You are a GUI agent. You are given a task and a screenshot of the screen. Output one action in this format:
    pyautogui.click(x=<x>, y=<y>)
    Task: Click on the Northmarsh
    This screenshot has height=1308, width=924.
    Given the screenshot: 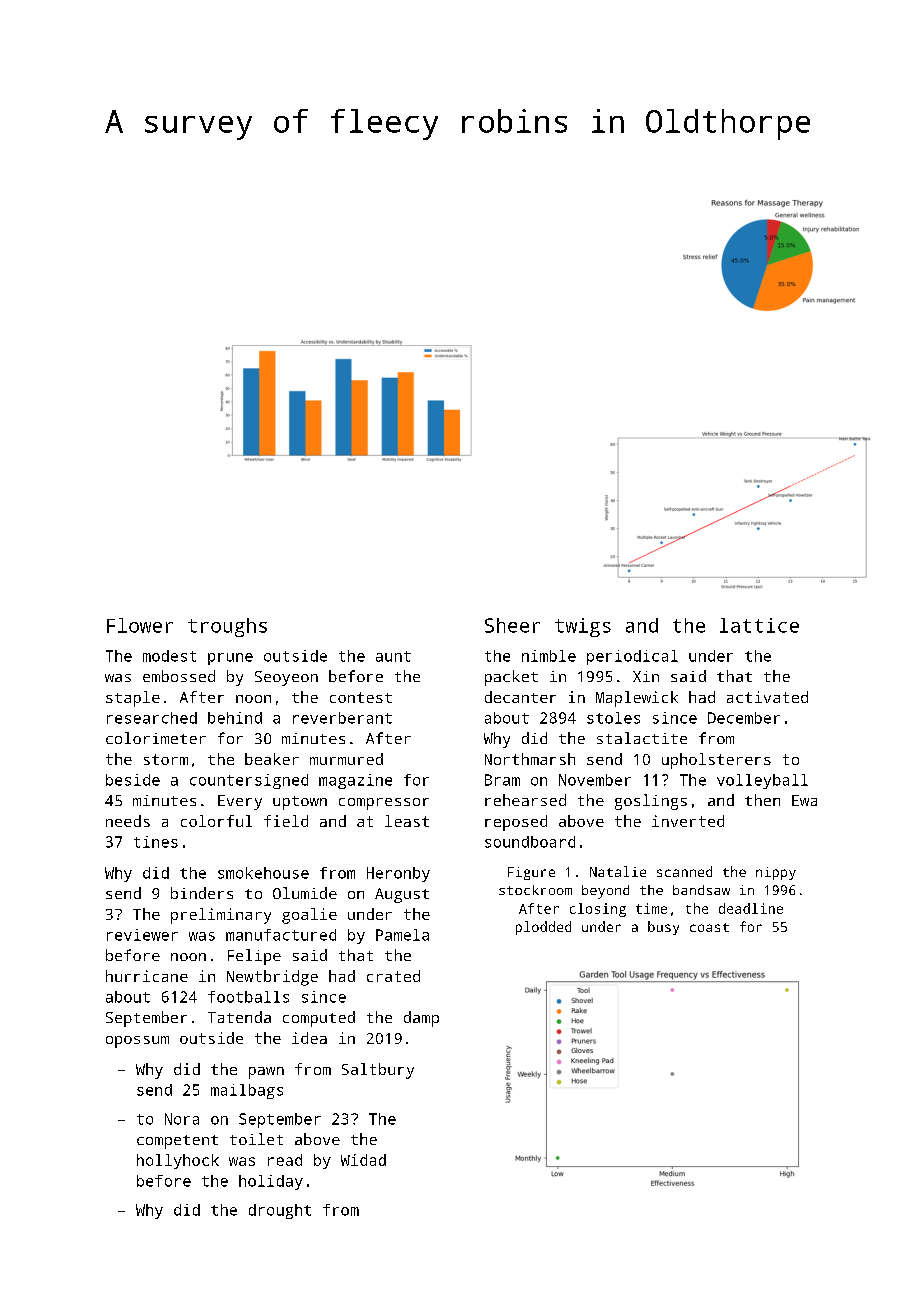 What is the action you would take?
    pyautogui.click(x=530, y=759)
